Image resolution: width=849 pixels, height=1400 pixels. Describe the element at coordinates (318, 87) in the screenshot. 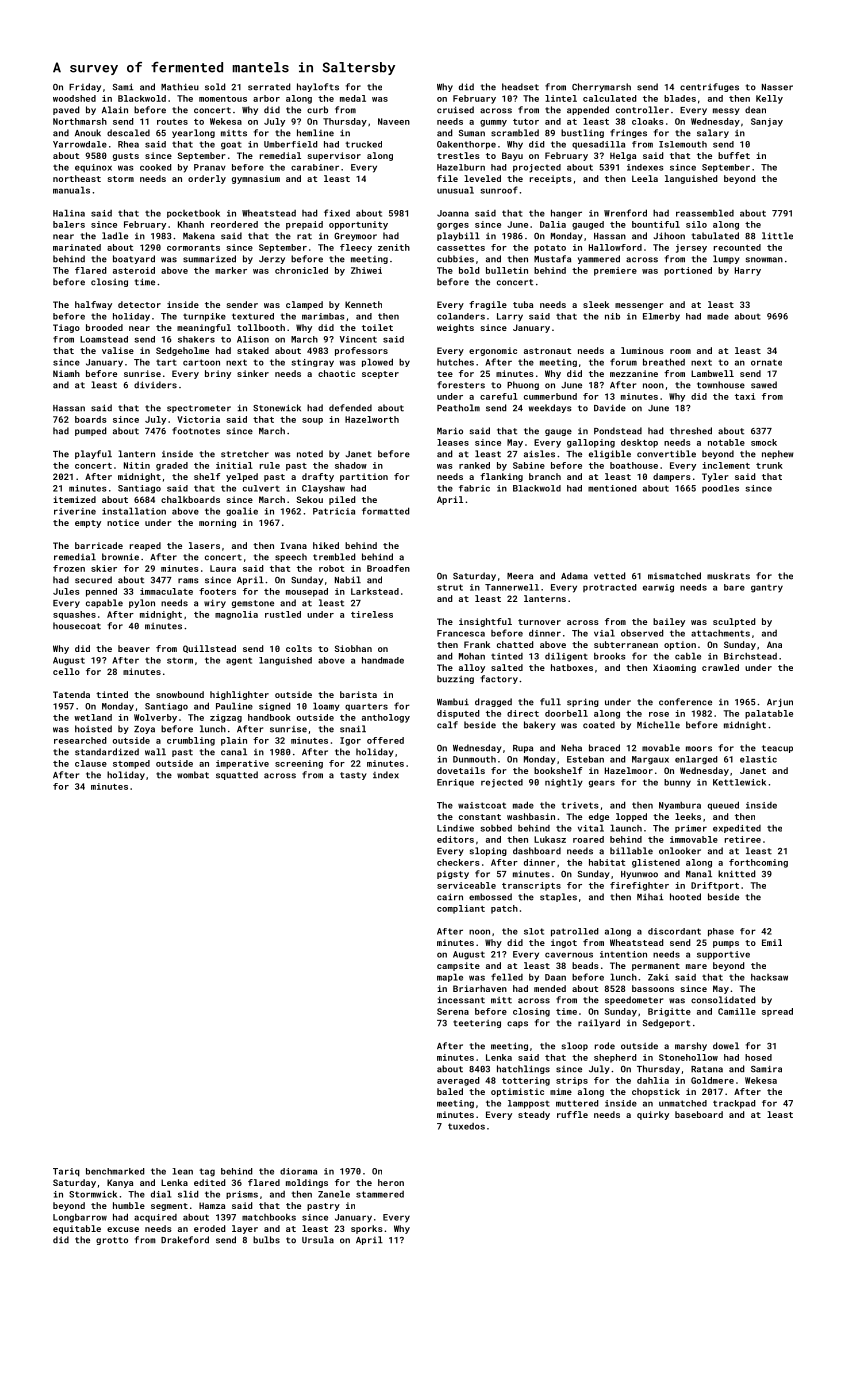

I see `haylofts` at that location.
